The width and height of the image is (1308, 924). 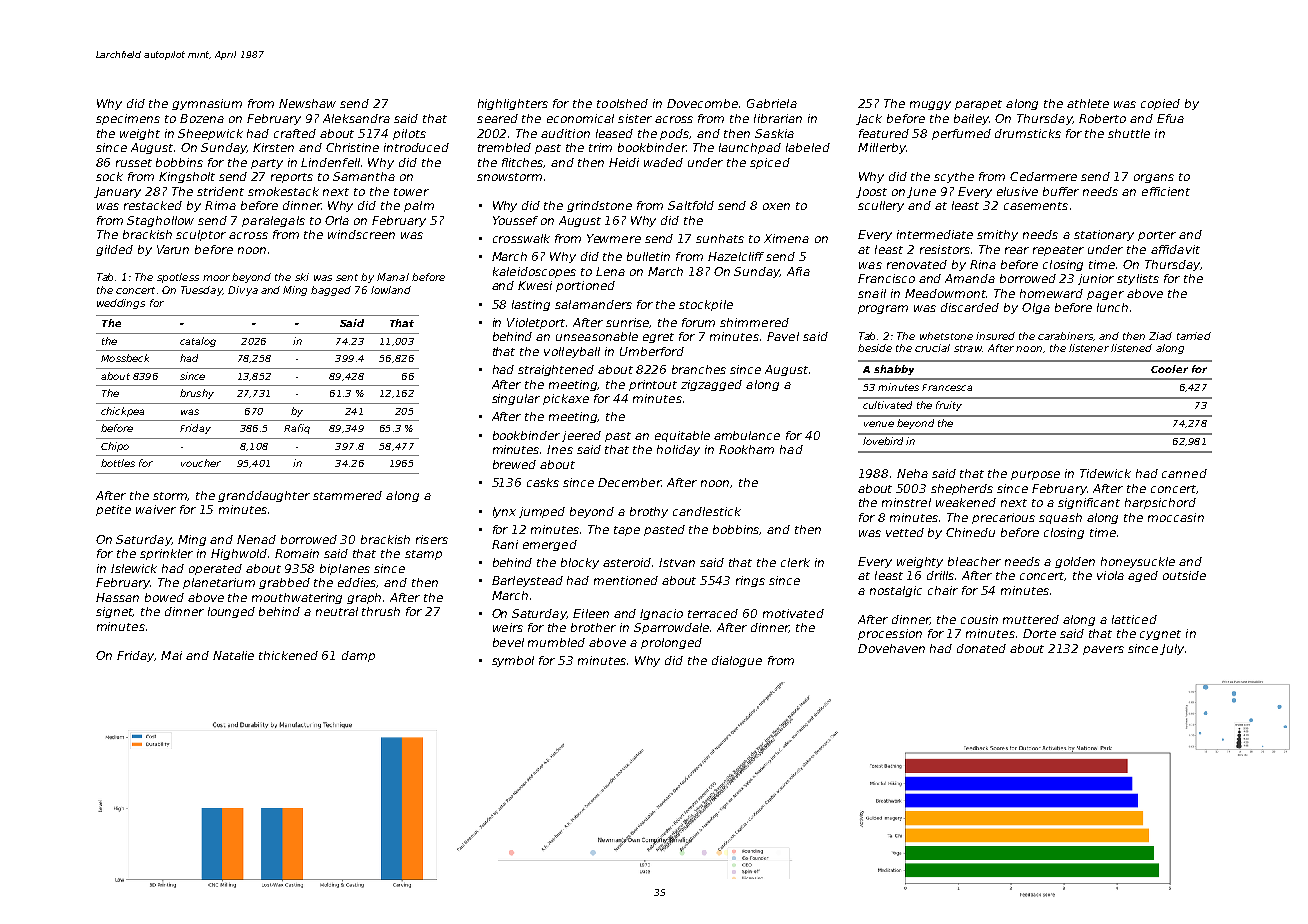 I want to click on dialogue, so click(x=737, y=661).
